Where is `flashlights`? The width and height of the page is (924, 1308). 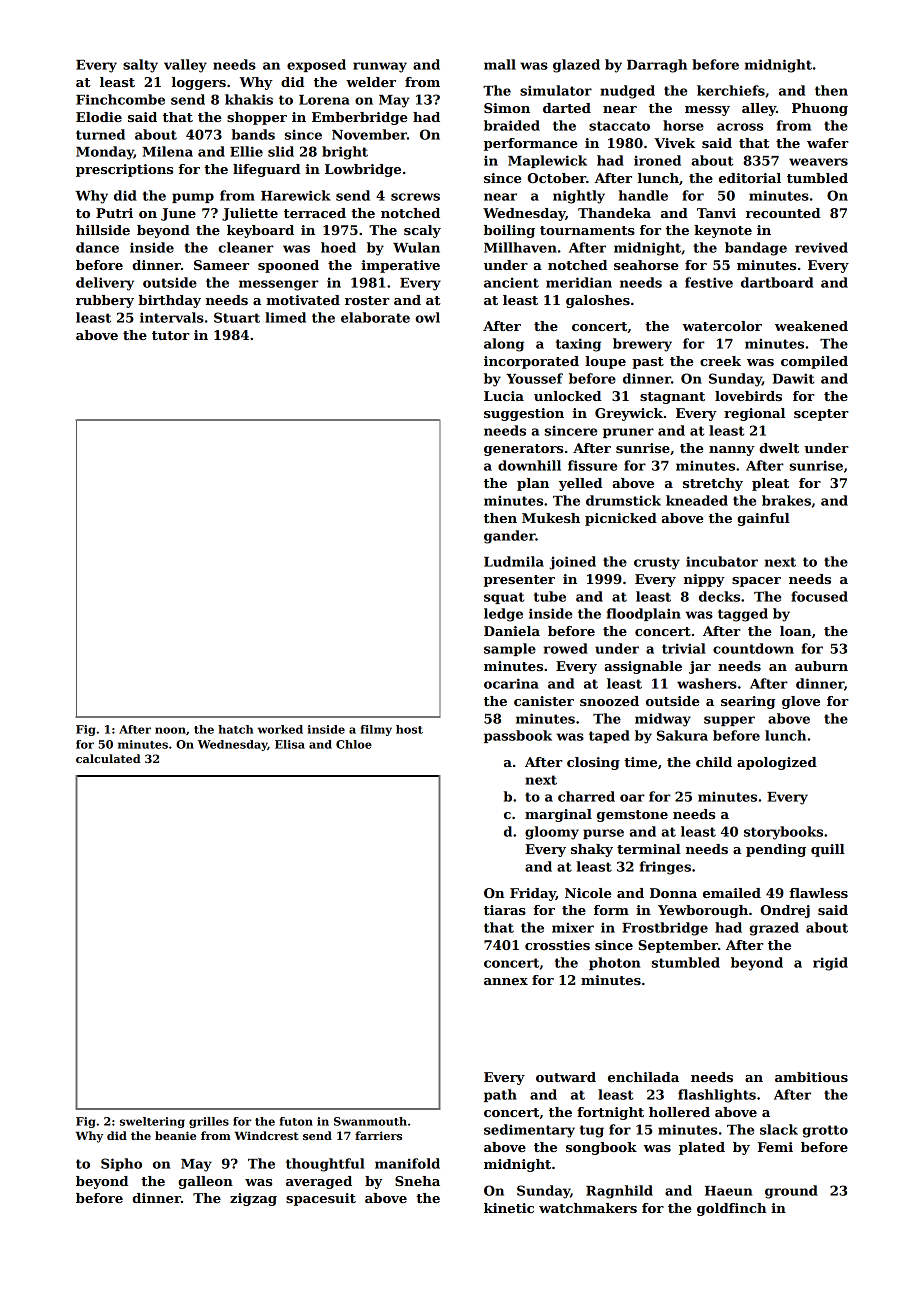
flashlights is located at coordinates (717, 1096).
